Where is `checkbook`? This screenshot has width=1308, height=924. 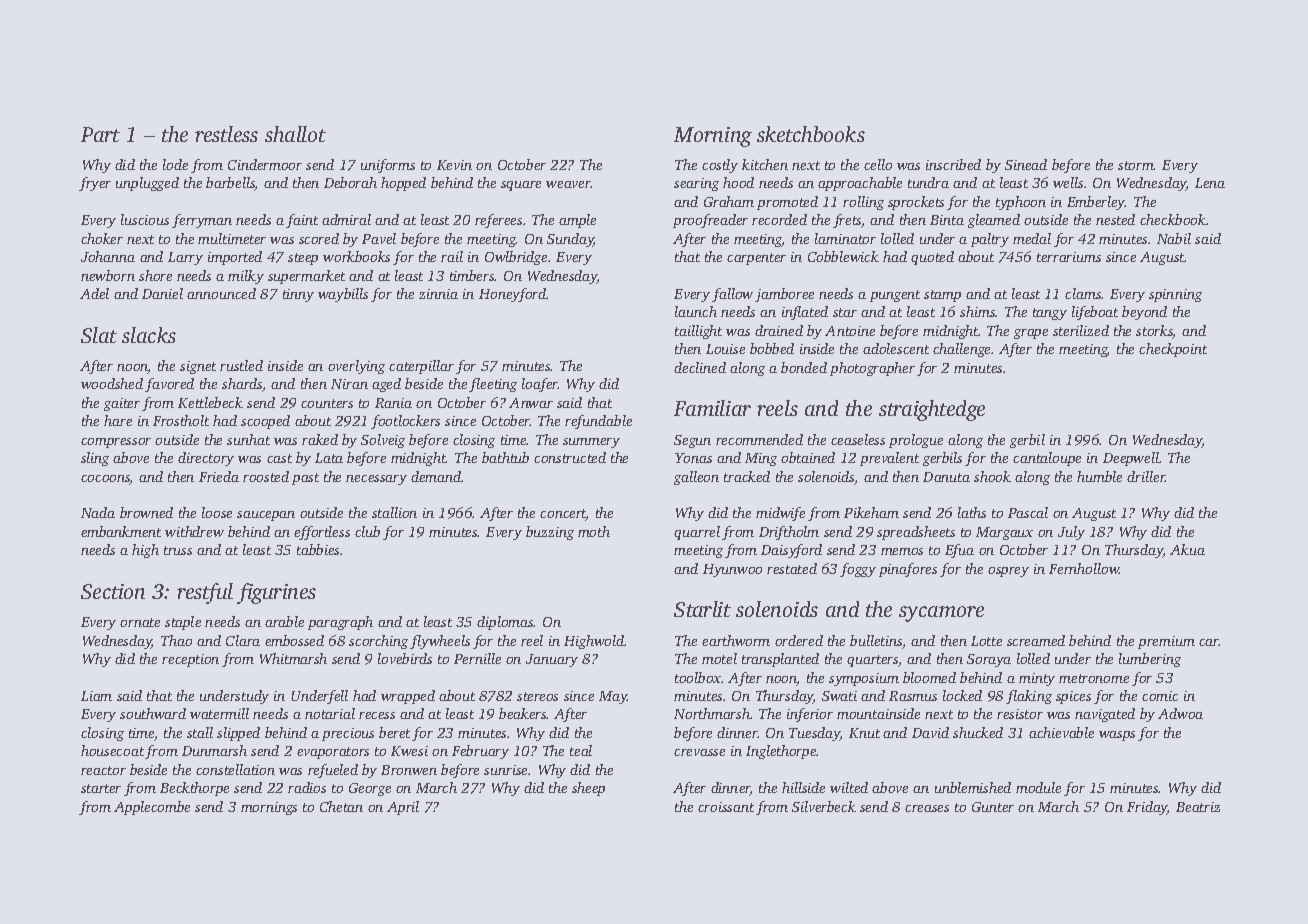 checkbook is located at coordinates (1173, 219).
